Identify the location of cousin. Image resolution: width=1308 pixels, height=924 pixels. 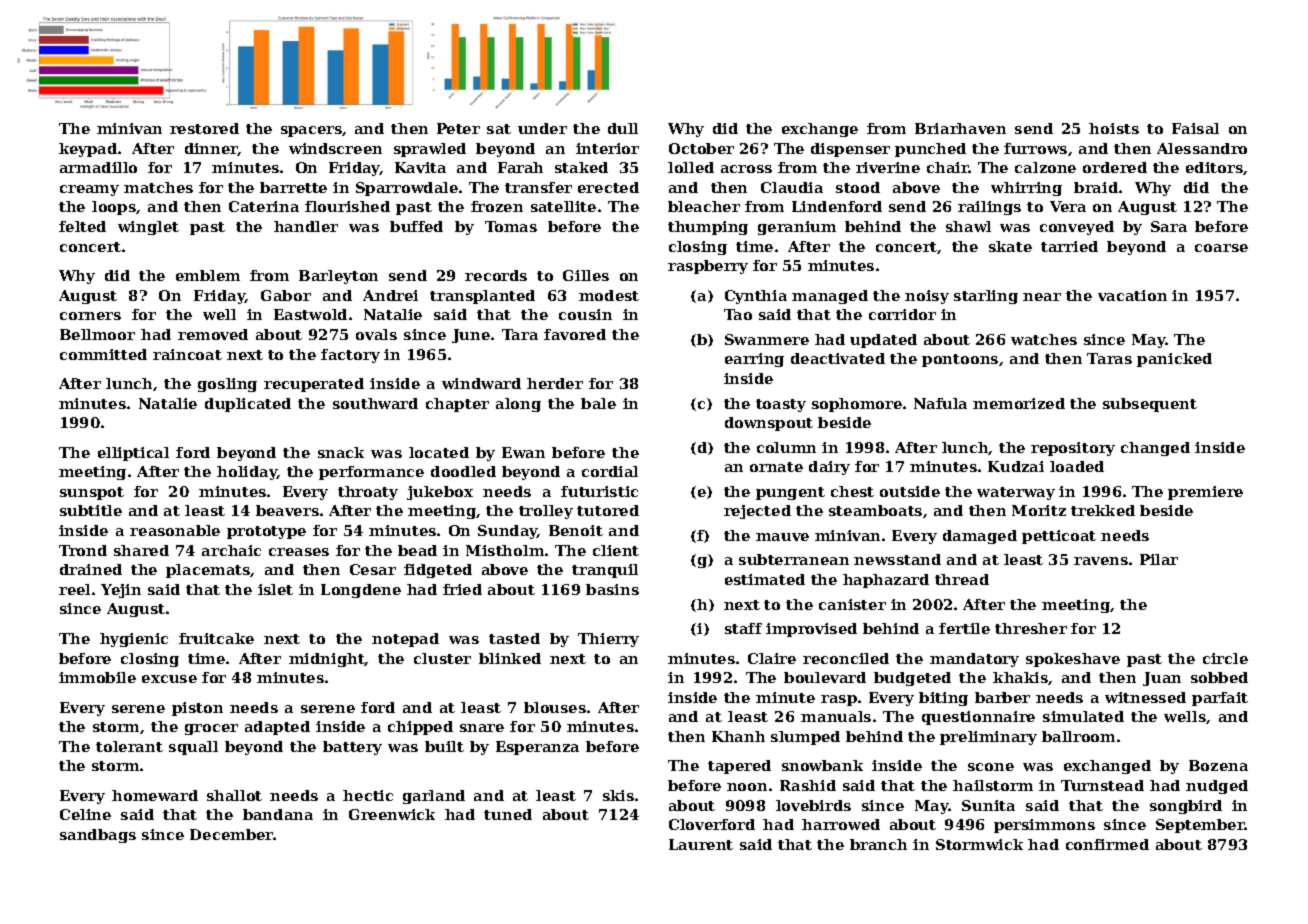
(585, 314).
